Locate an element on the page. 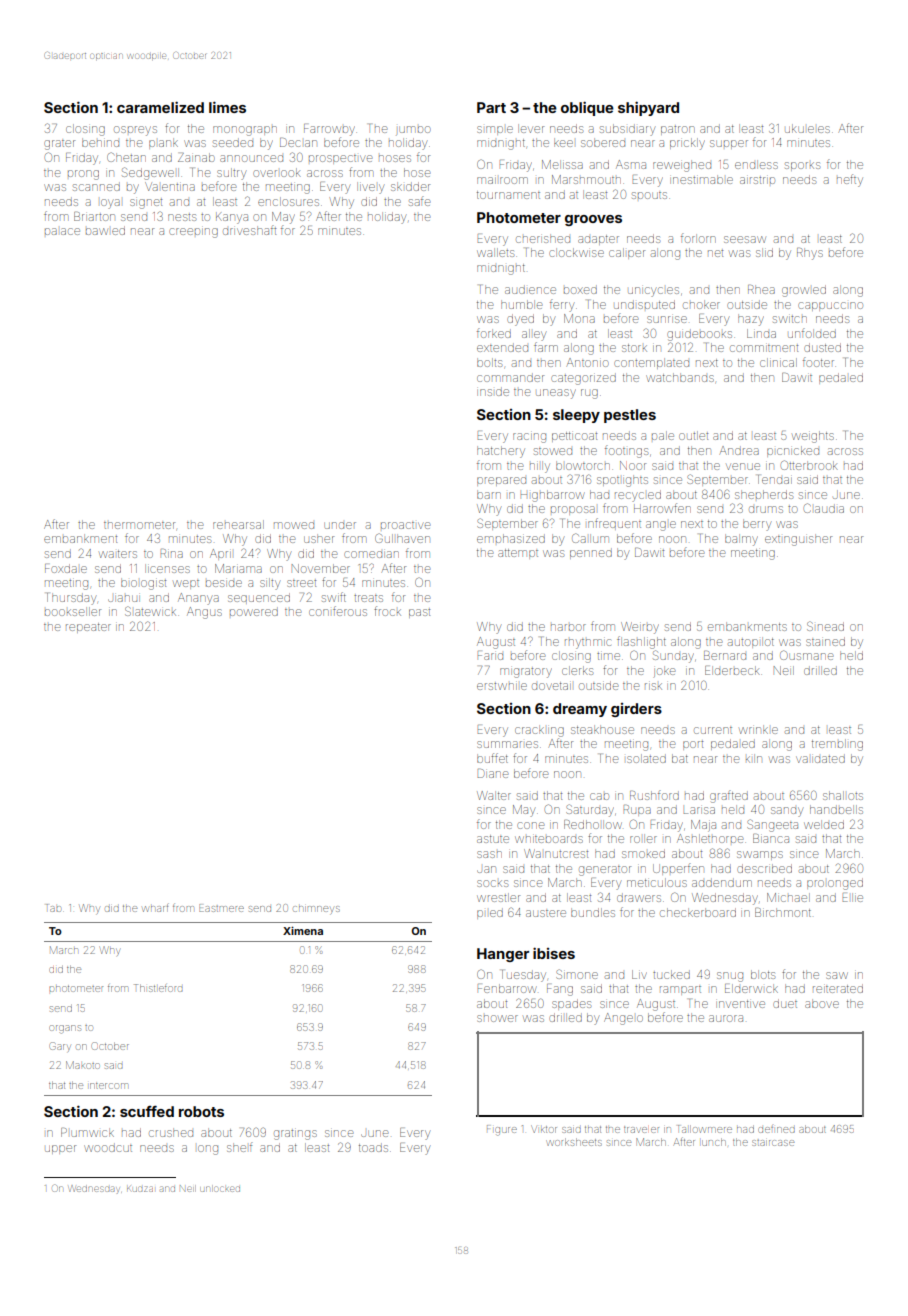  aurora is located at coordinates (726, 1018).
